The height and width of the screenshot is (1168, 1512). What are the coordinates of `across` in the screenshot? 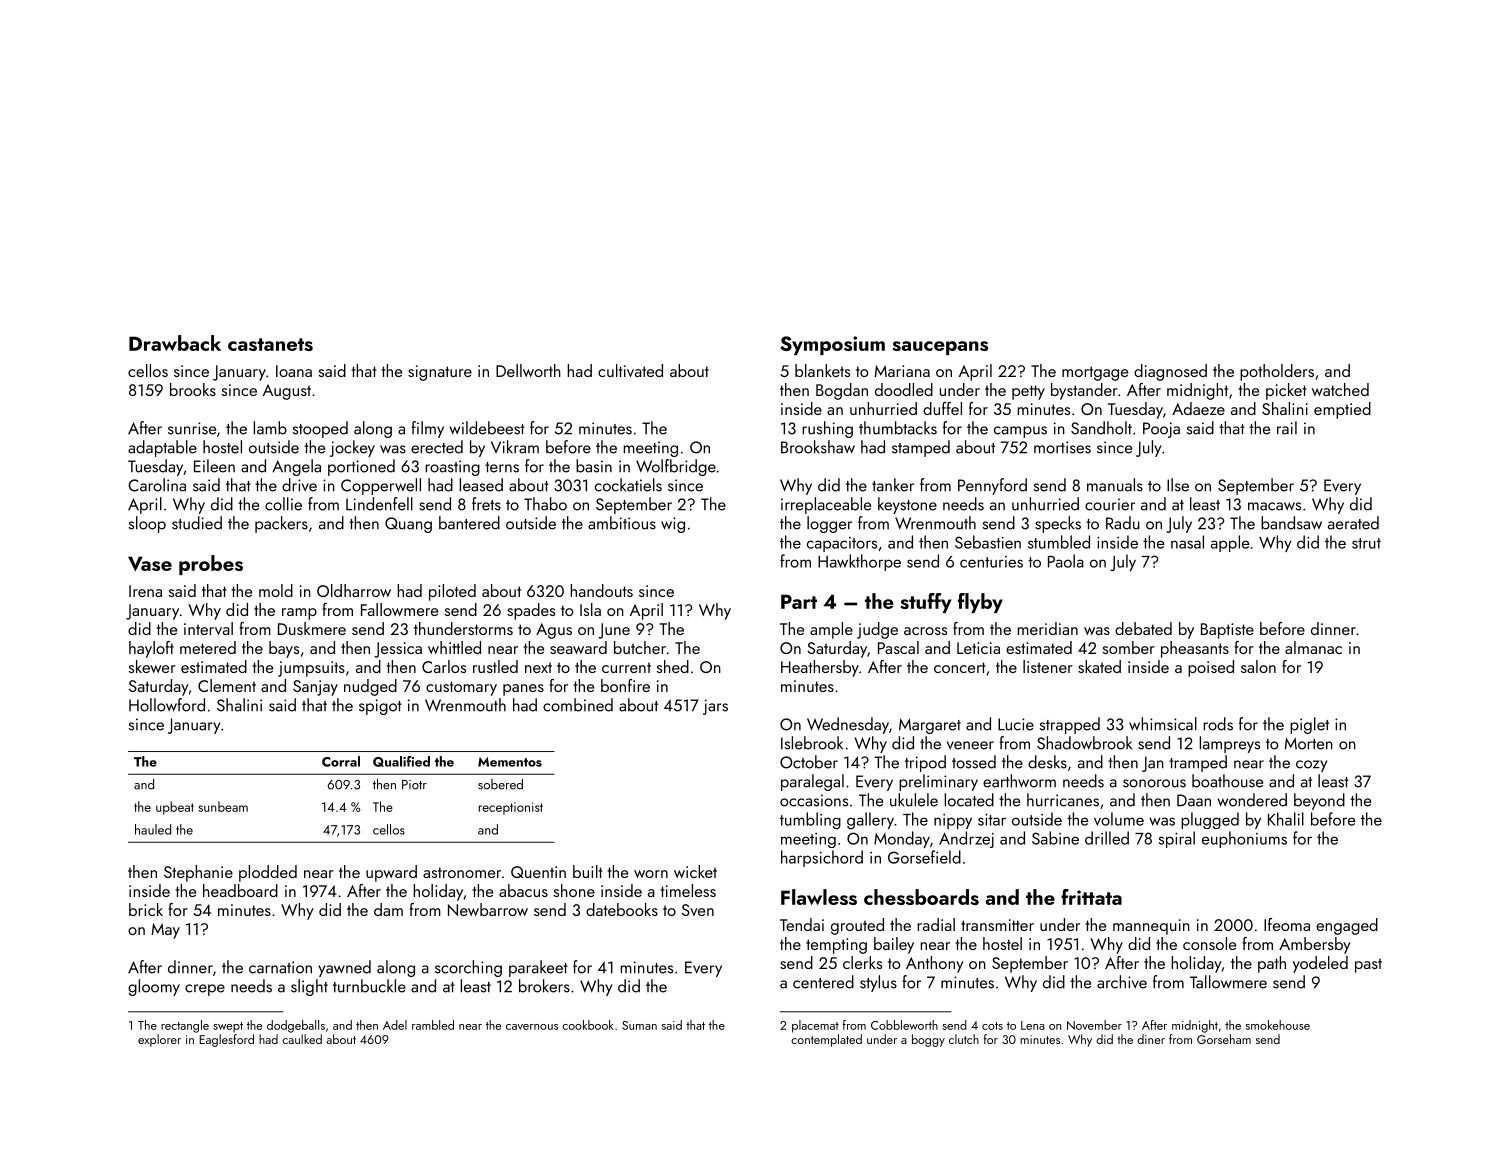 It's located at (925, 631).
